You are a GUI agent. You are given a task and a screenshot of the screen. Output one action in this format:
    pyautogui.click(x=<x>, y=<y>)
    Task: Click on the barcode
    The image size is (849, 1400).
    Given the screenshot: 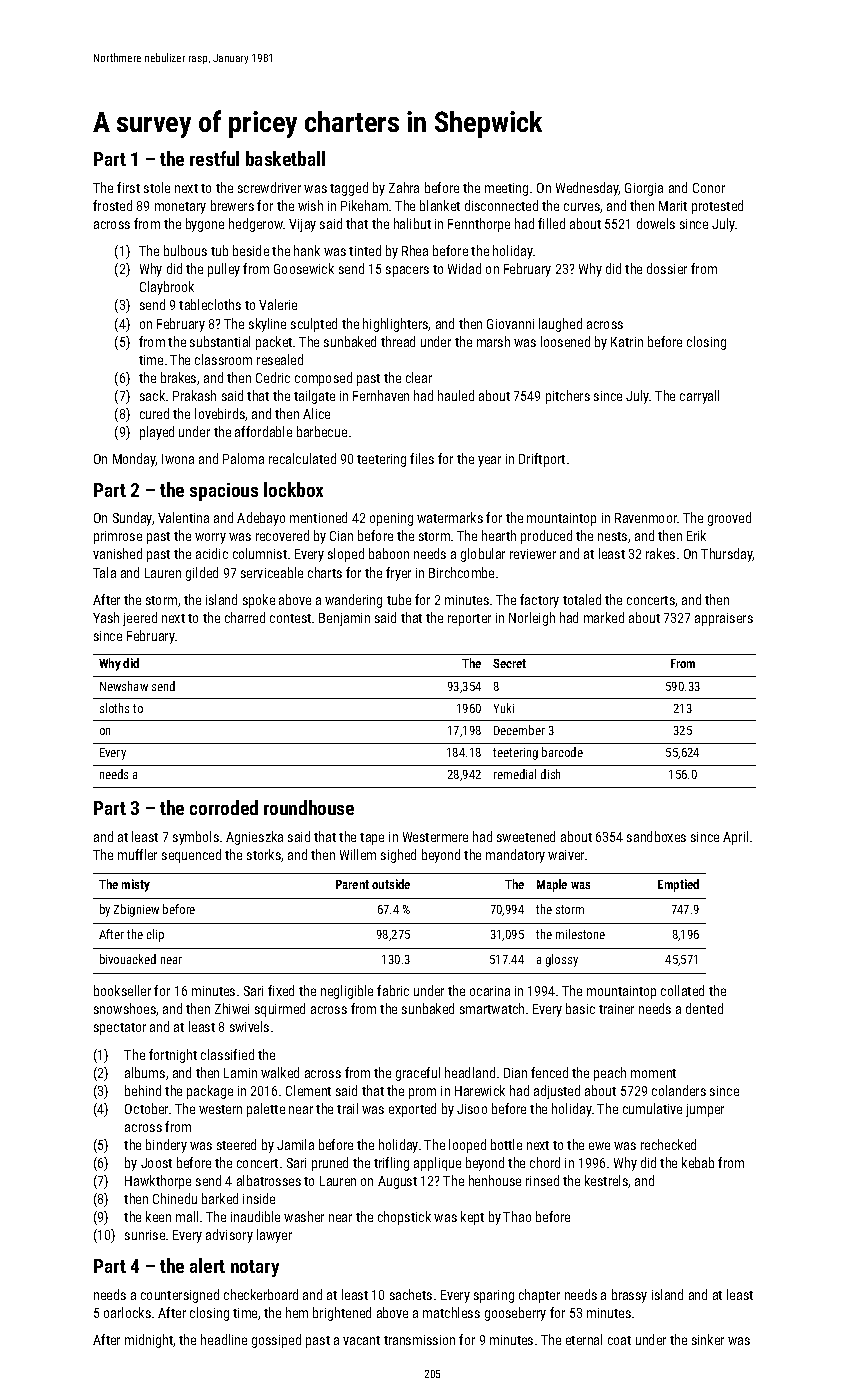 What is the action you would take?
    pyautogui.click(x=562, y=752)
